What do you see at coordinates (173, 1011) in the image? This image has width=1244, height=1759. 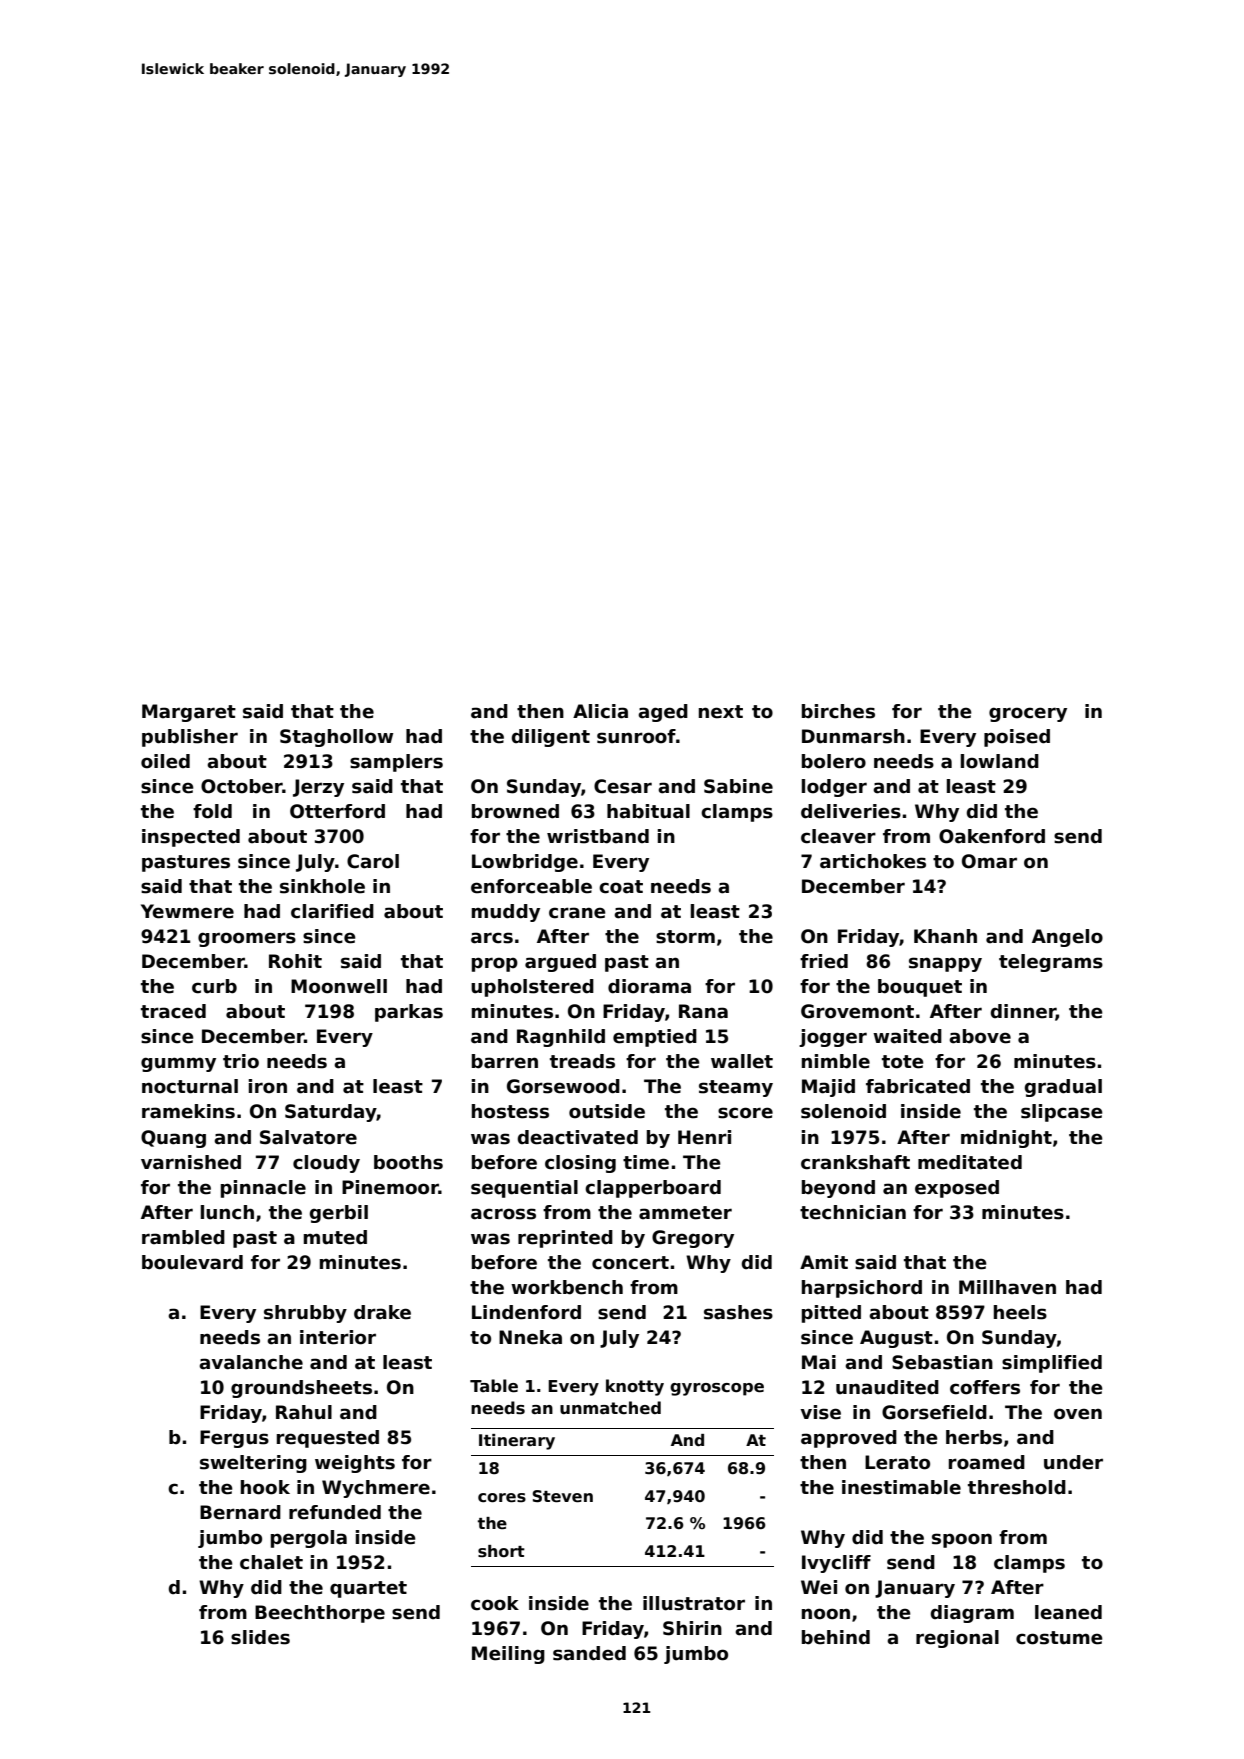 I see `traced` at bounding box center [173, 1011].
